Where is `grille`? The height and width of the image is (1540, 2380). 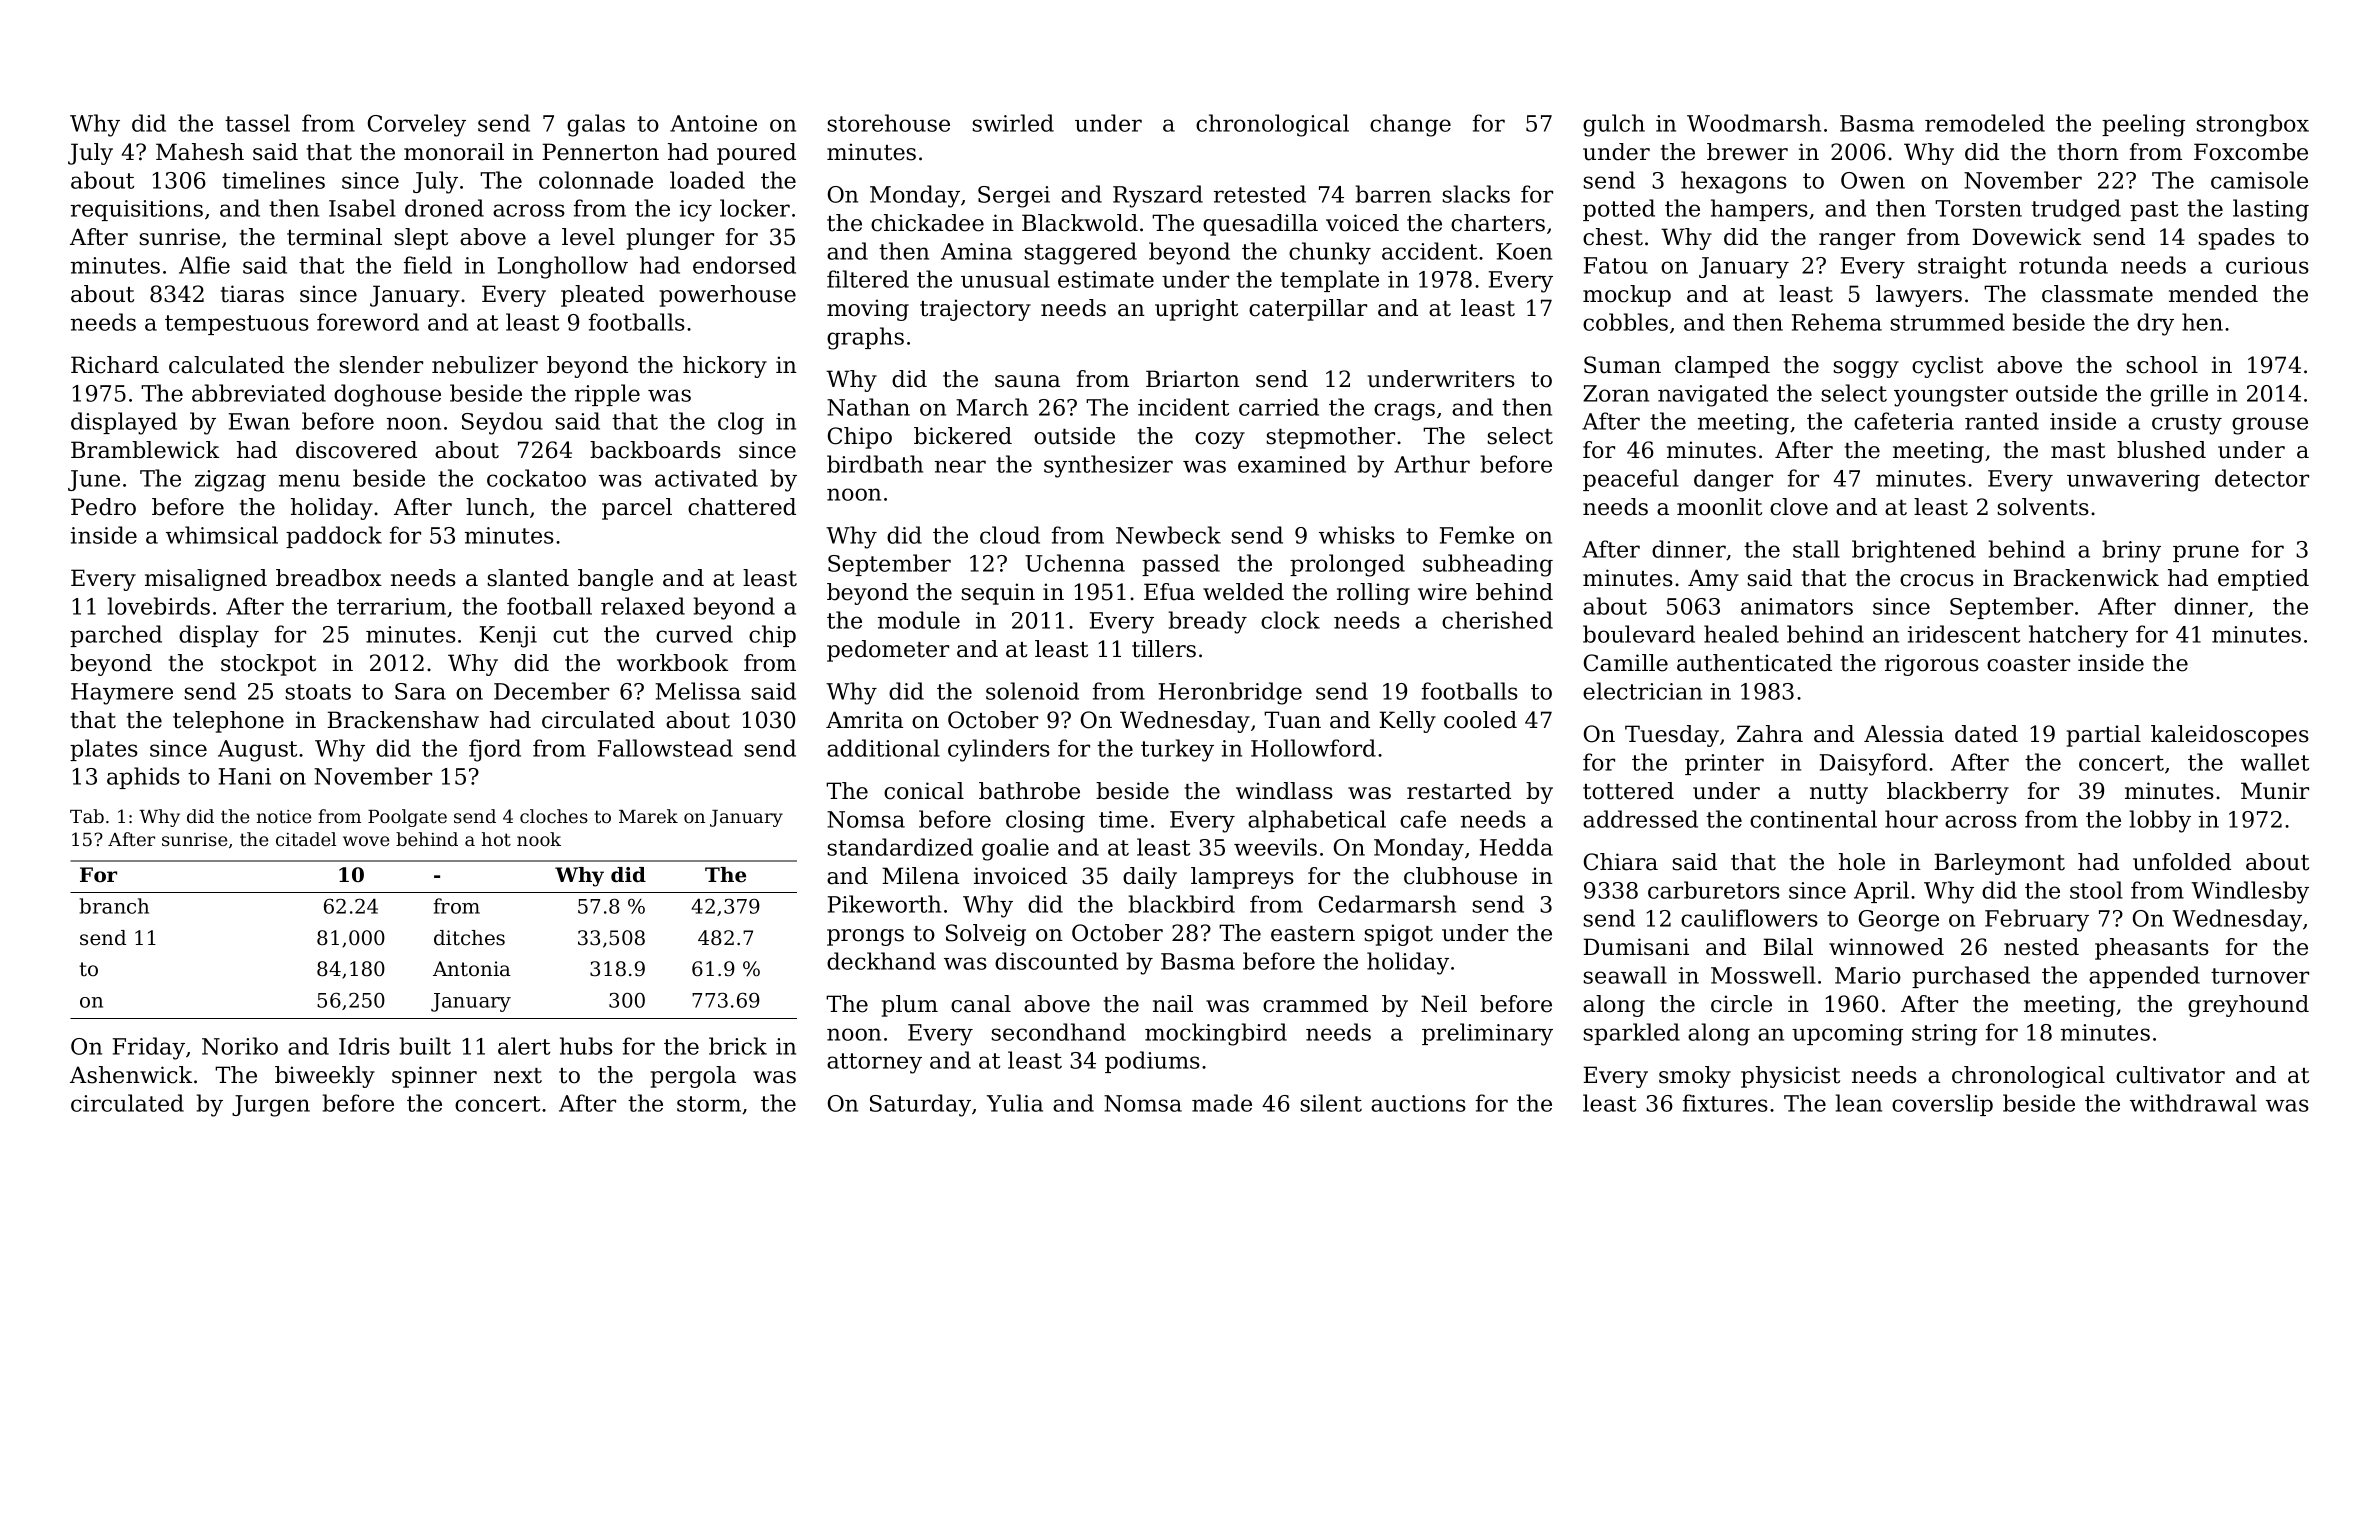 grille is located at coordinates (2179, 395).
